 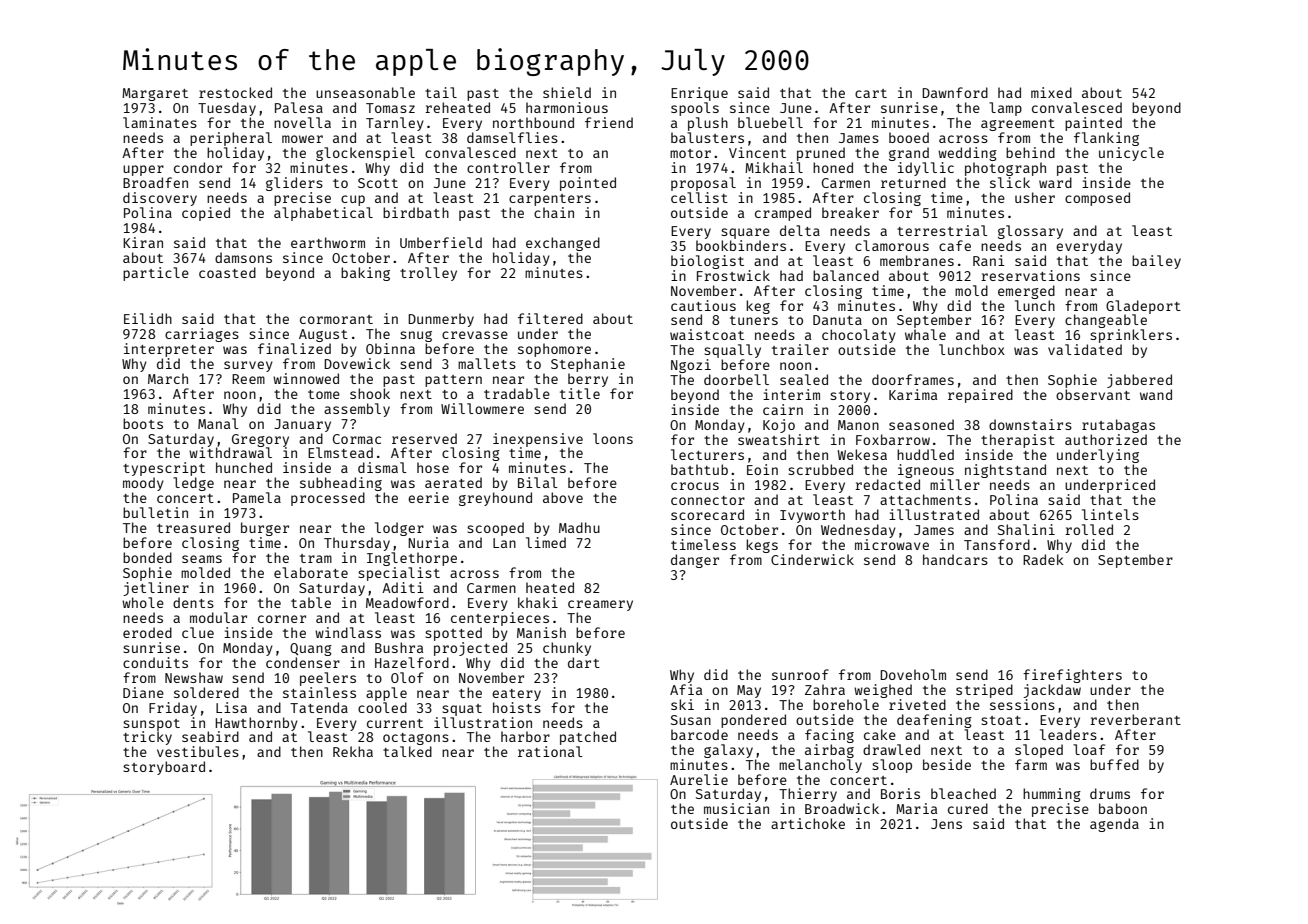 I want to click on danger, so click(x=695, y=561).
